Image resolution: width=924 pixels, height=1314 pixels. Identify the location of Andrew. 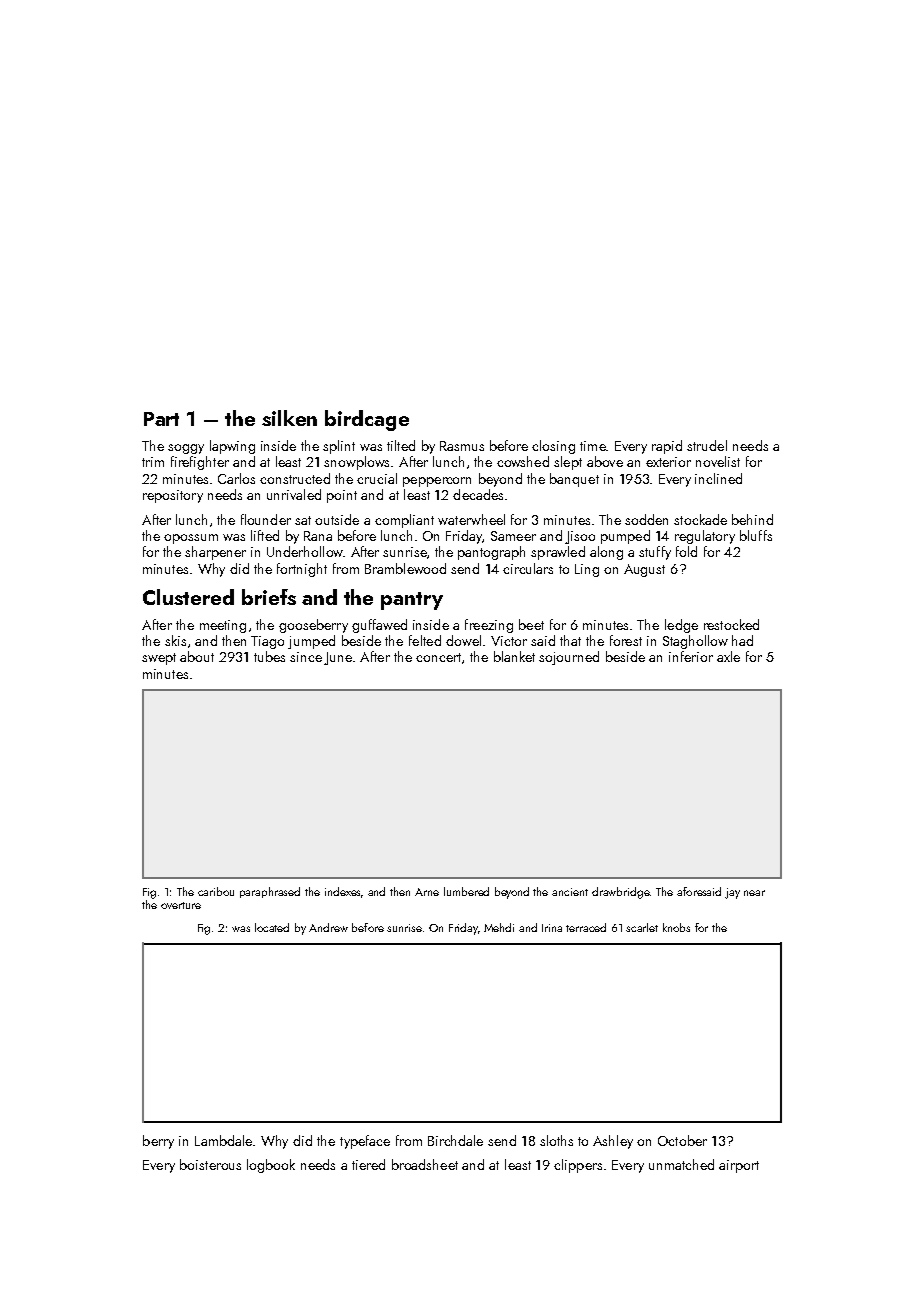
(328, 927).
